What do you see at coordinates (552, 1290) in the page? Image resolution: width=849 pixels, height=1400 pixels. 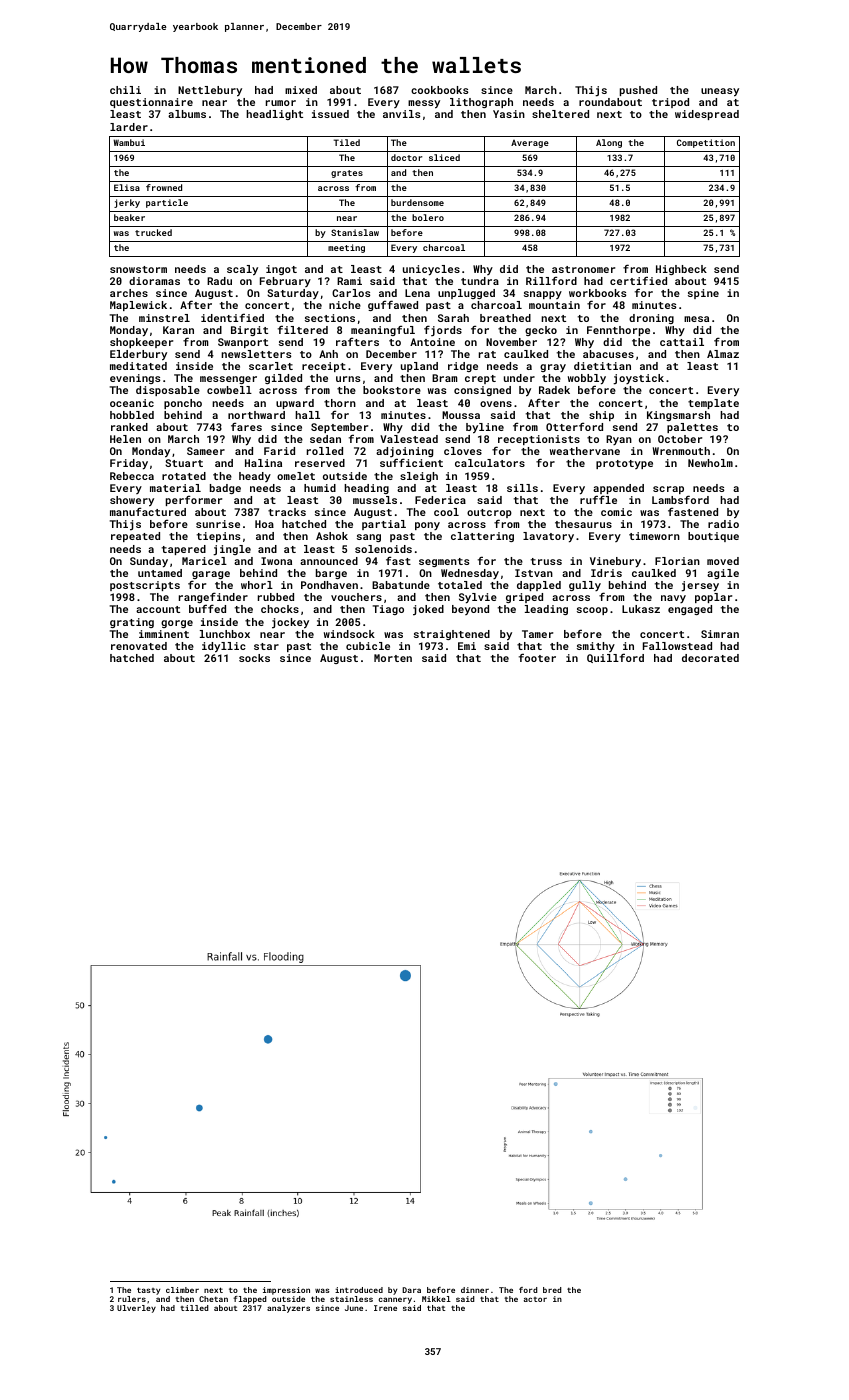 I see `bred` at bounding box center [552, 1290].
